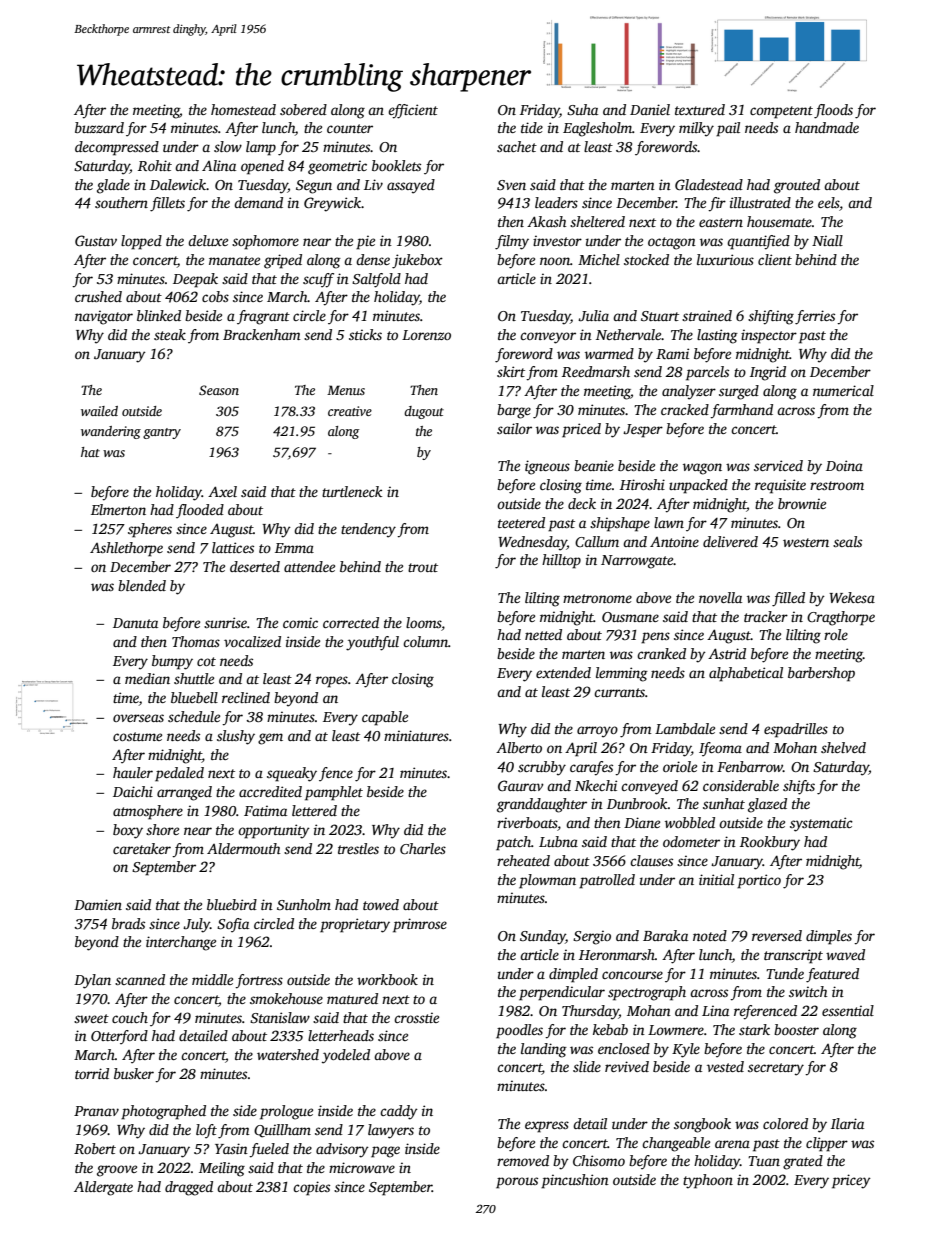 The image size is (952, 1233). I want to click on sunhat, so click(724, 803).
